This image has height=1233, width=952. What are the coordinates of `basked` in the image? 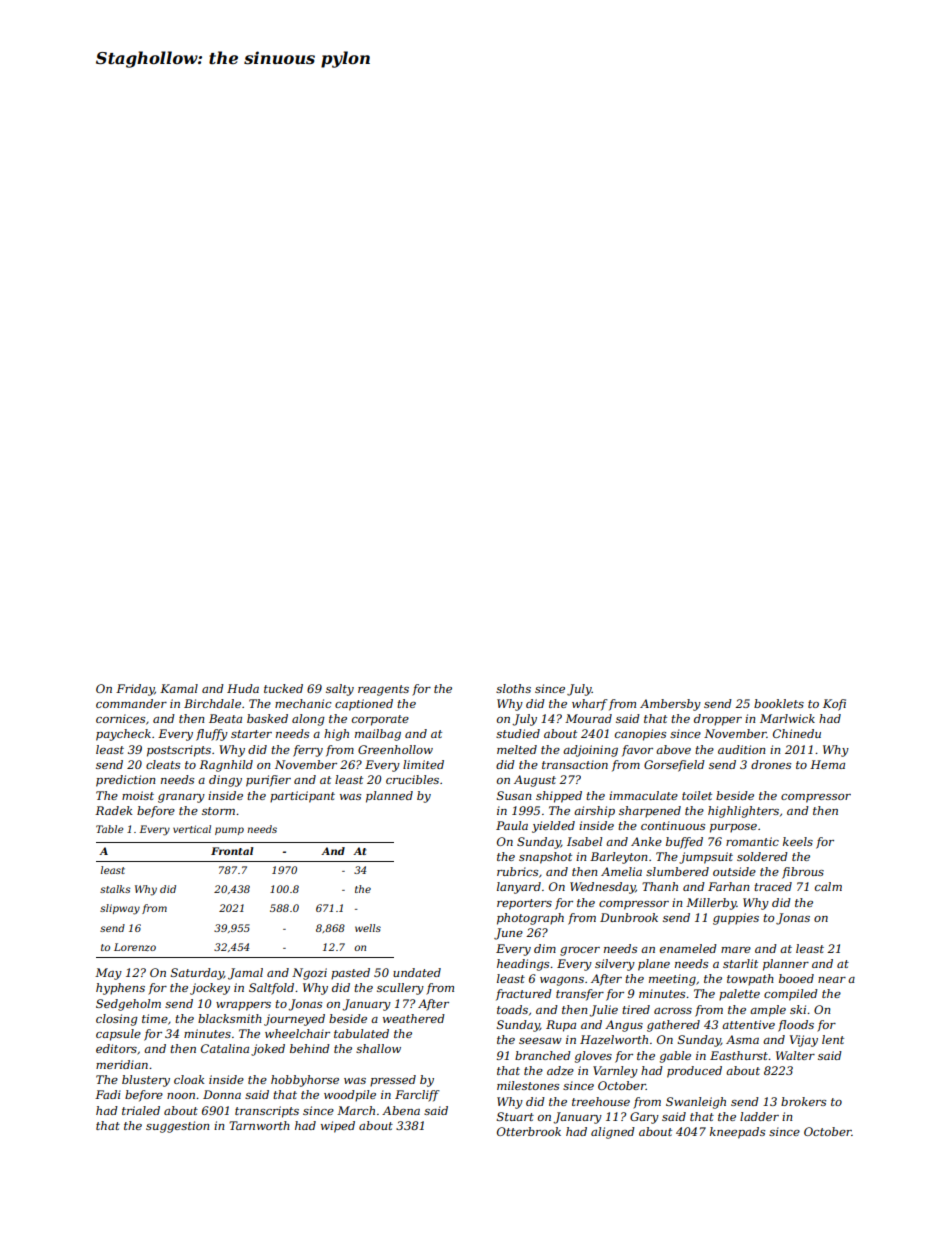 It's located at (267, 718).
